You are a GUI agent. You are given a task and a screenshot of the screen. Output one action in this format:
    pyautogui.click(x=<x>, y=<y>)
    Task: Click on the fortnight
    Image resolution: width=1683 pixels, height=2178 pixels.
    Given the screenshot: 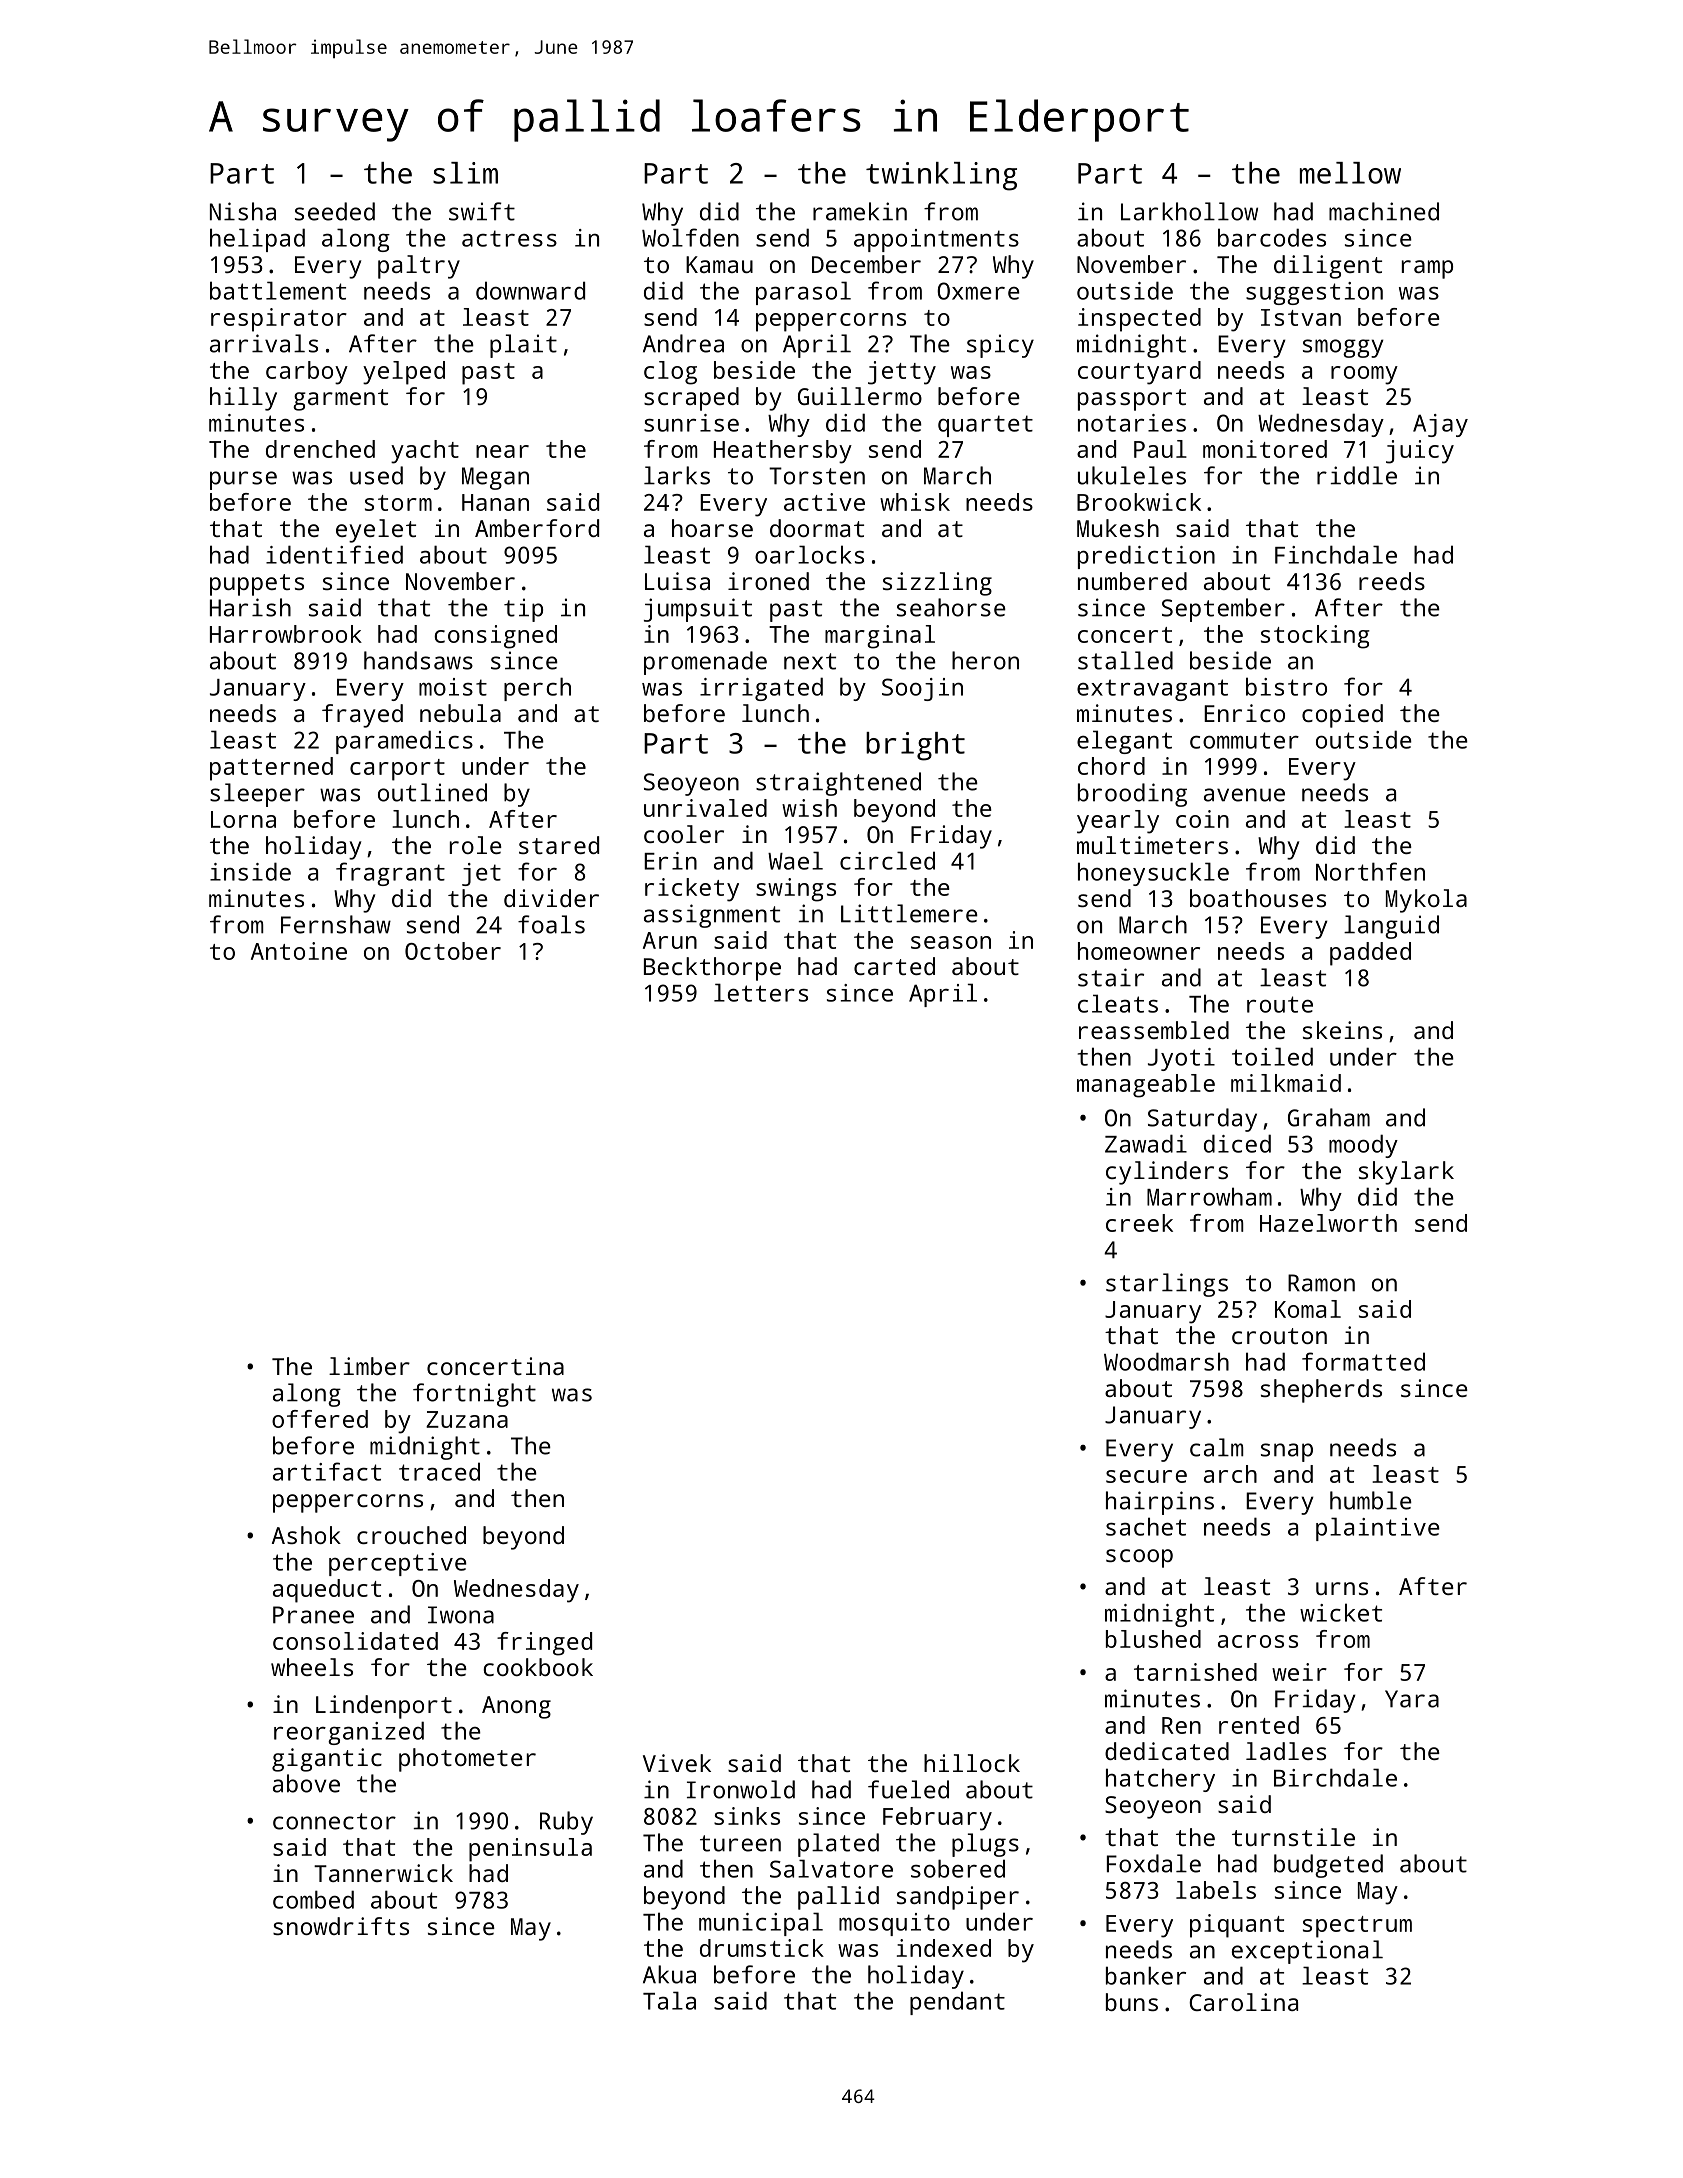 What is the action you would take?
    pyautogui.click(x=474, y=1395)
